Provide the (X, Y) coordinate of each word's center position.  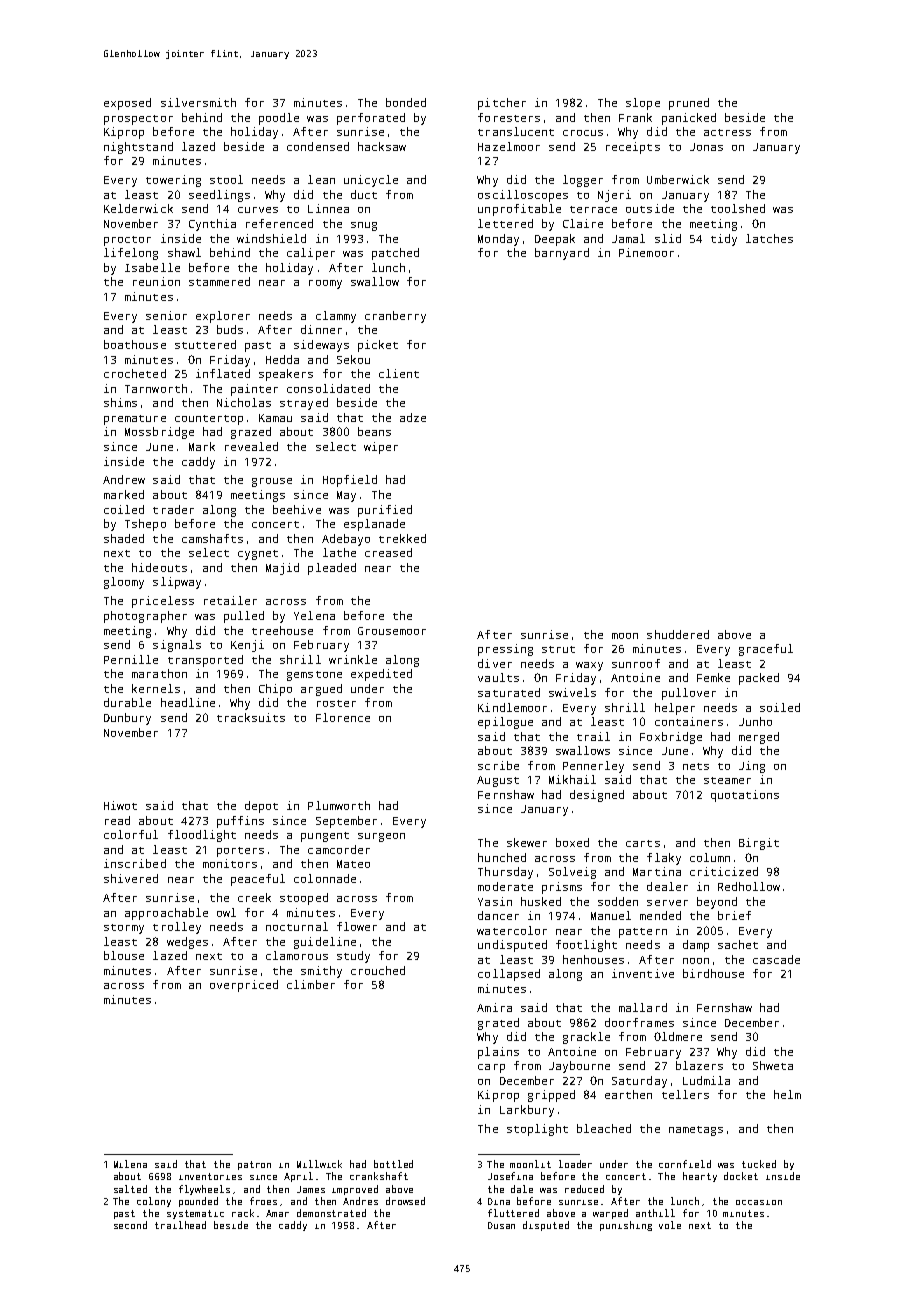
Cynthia (212, 225)
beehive (297, 509)
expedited (381, 675)
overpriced (244, 986)
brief (734, 915)
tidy (724, 240)
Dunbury (127, 719)
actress (727, 132)
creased (388, 552)
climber (311, 984)
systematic (195, 1214)
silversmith (198, 102)
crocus (583, 133)
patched (395, 254)
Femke (713, 677)
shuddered (678, 634)
